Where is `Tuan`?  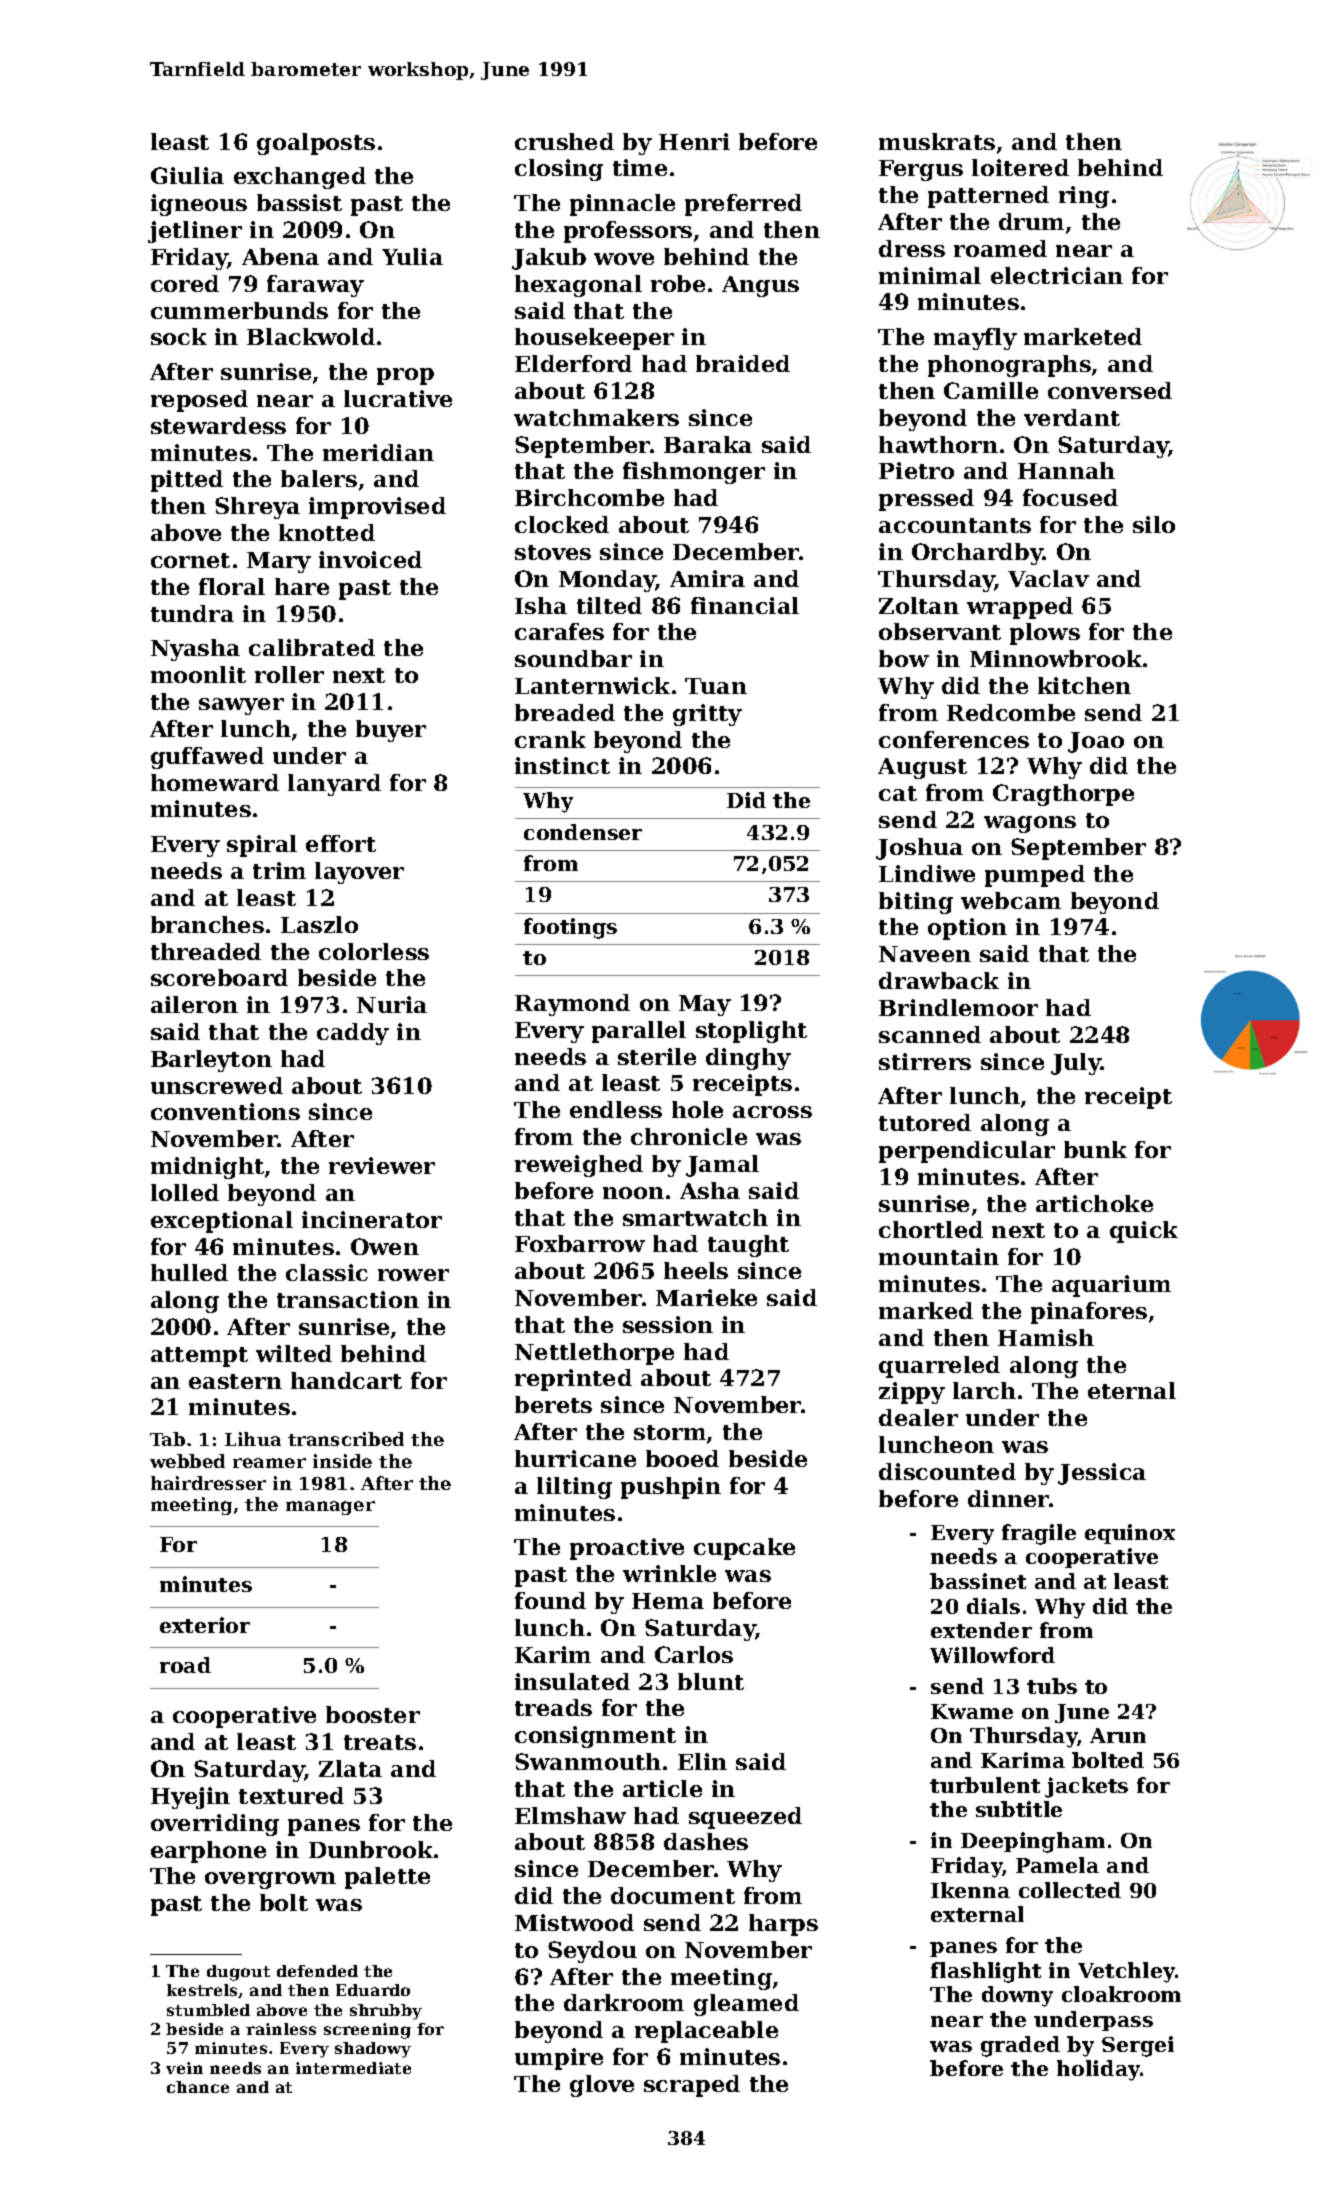 Tuan is located at coordinates (716, 686).
